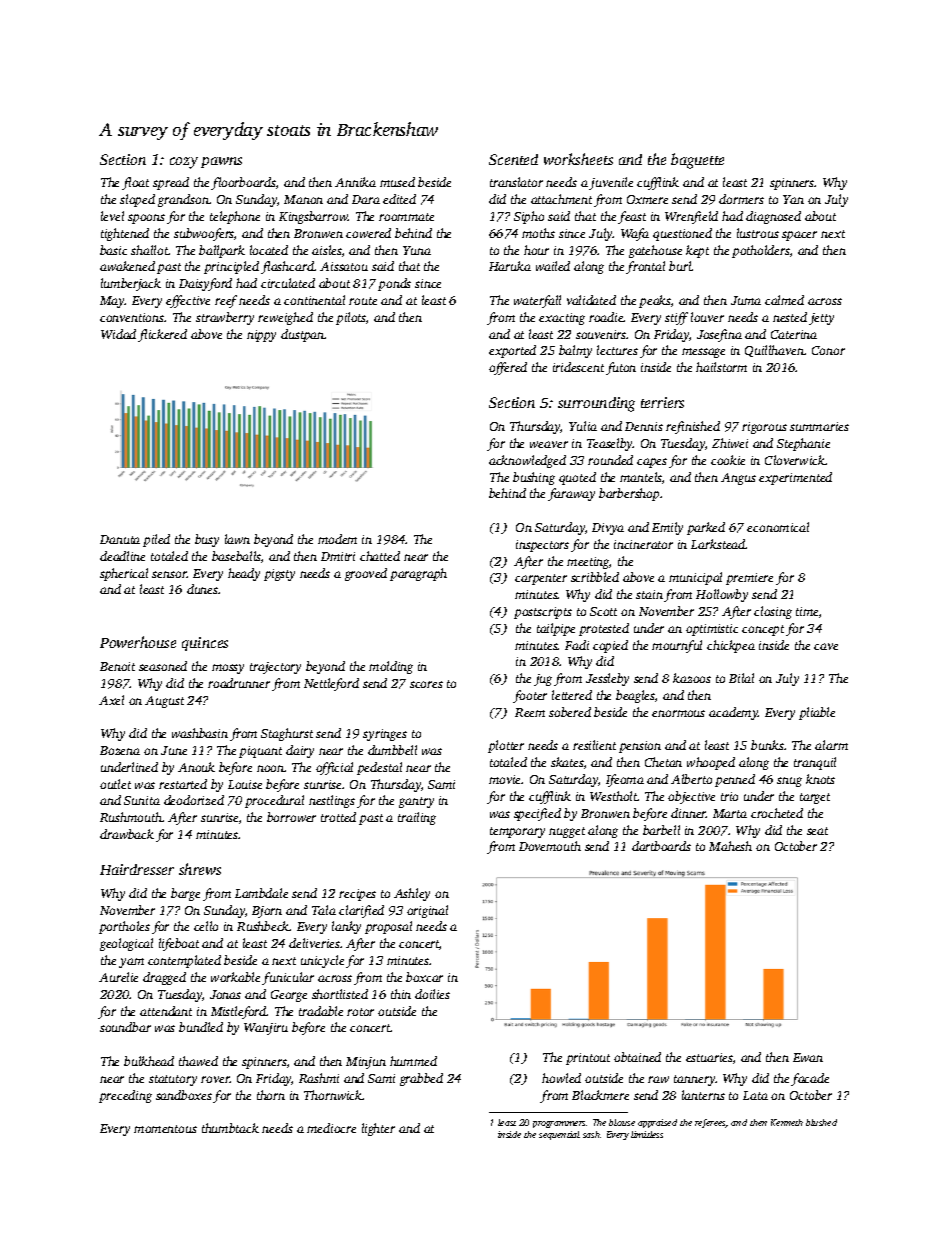 Image resolution: width=952 pixels, height=1233 pixels. What do you see at coordinates (261, 893) in the image?
I see `Lambdale` at bounding box center [261, 893].
